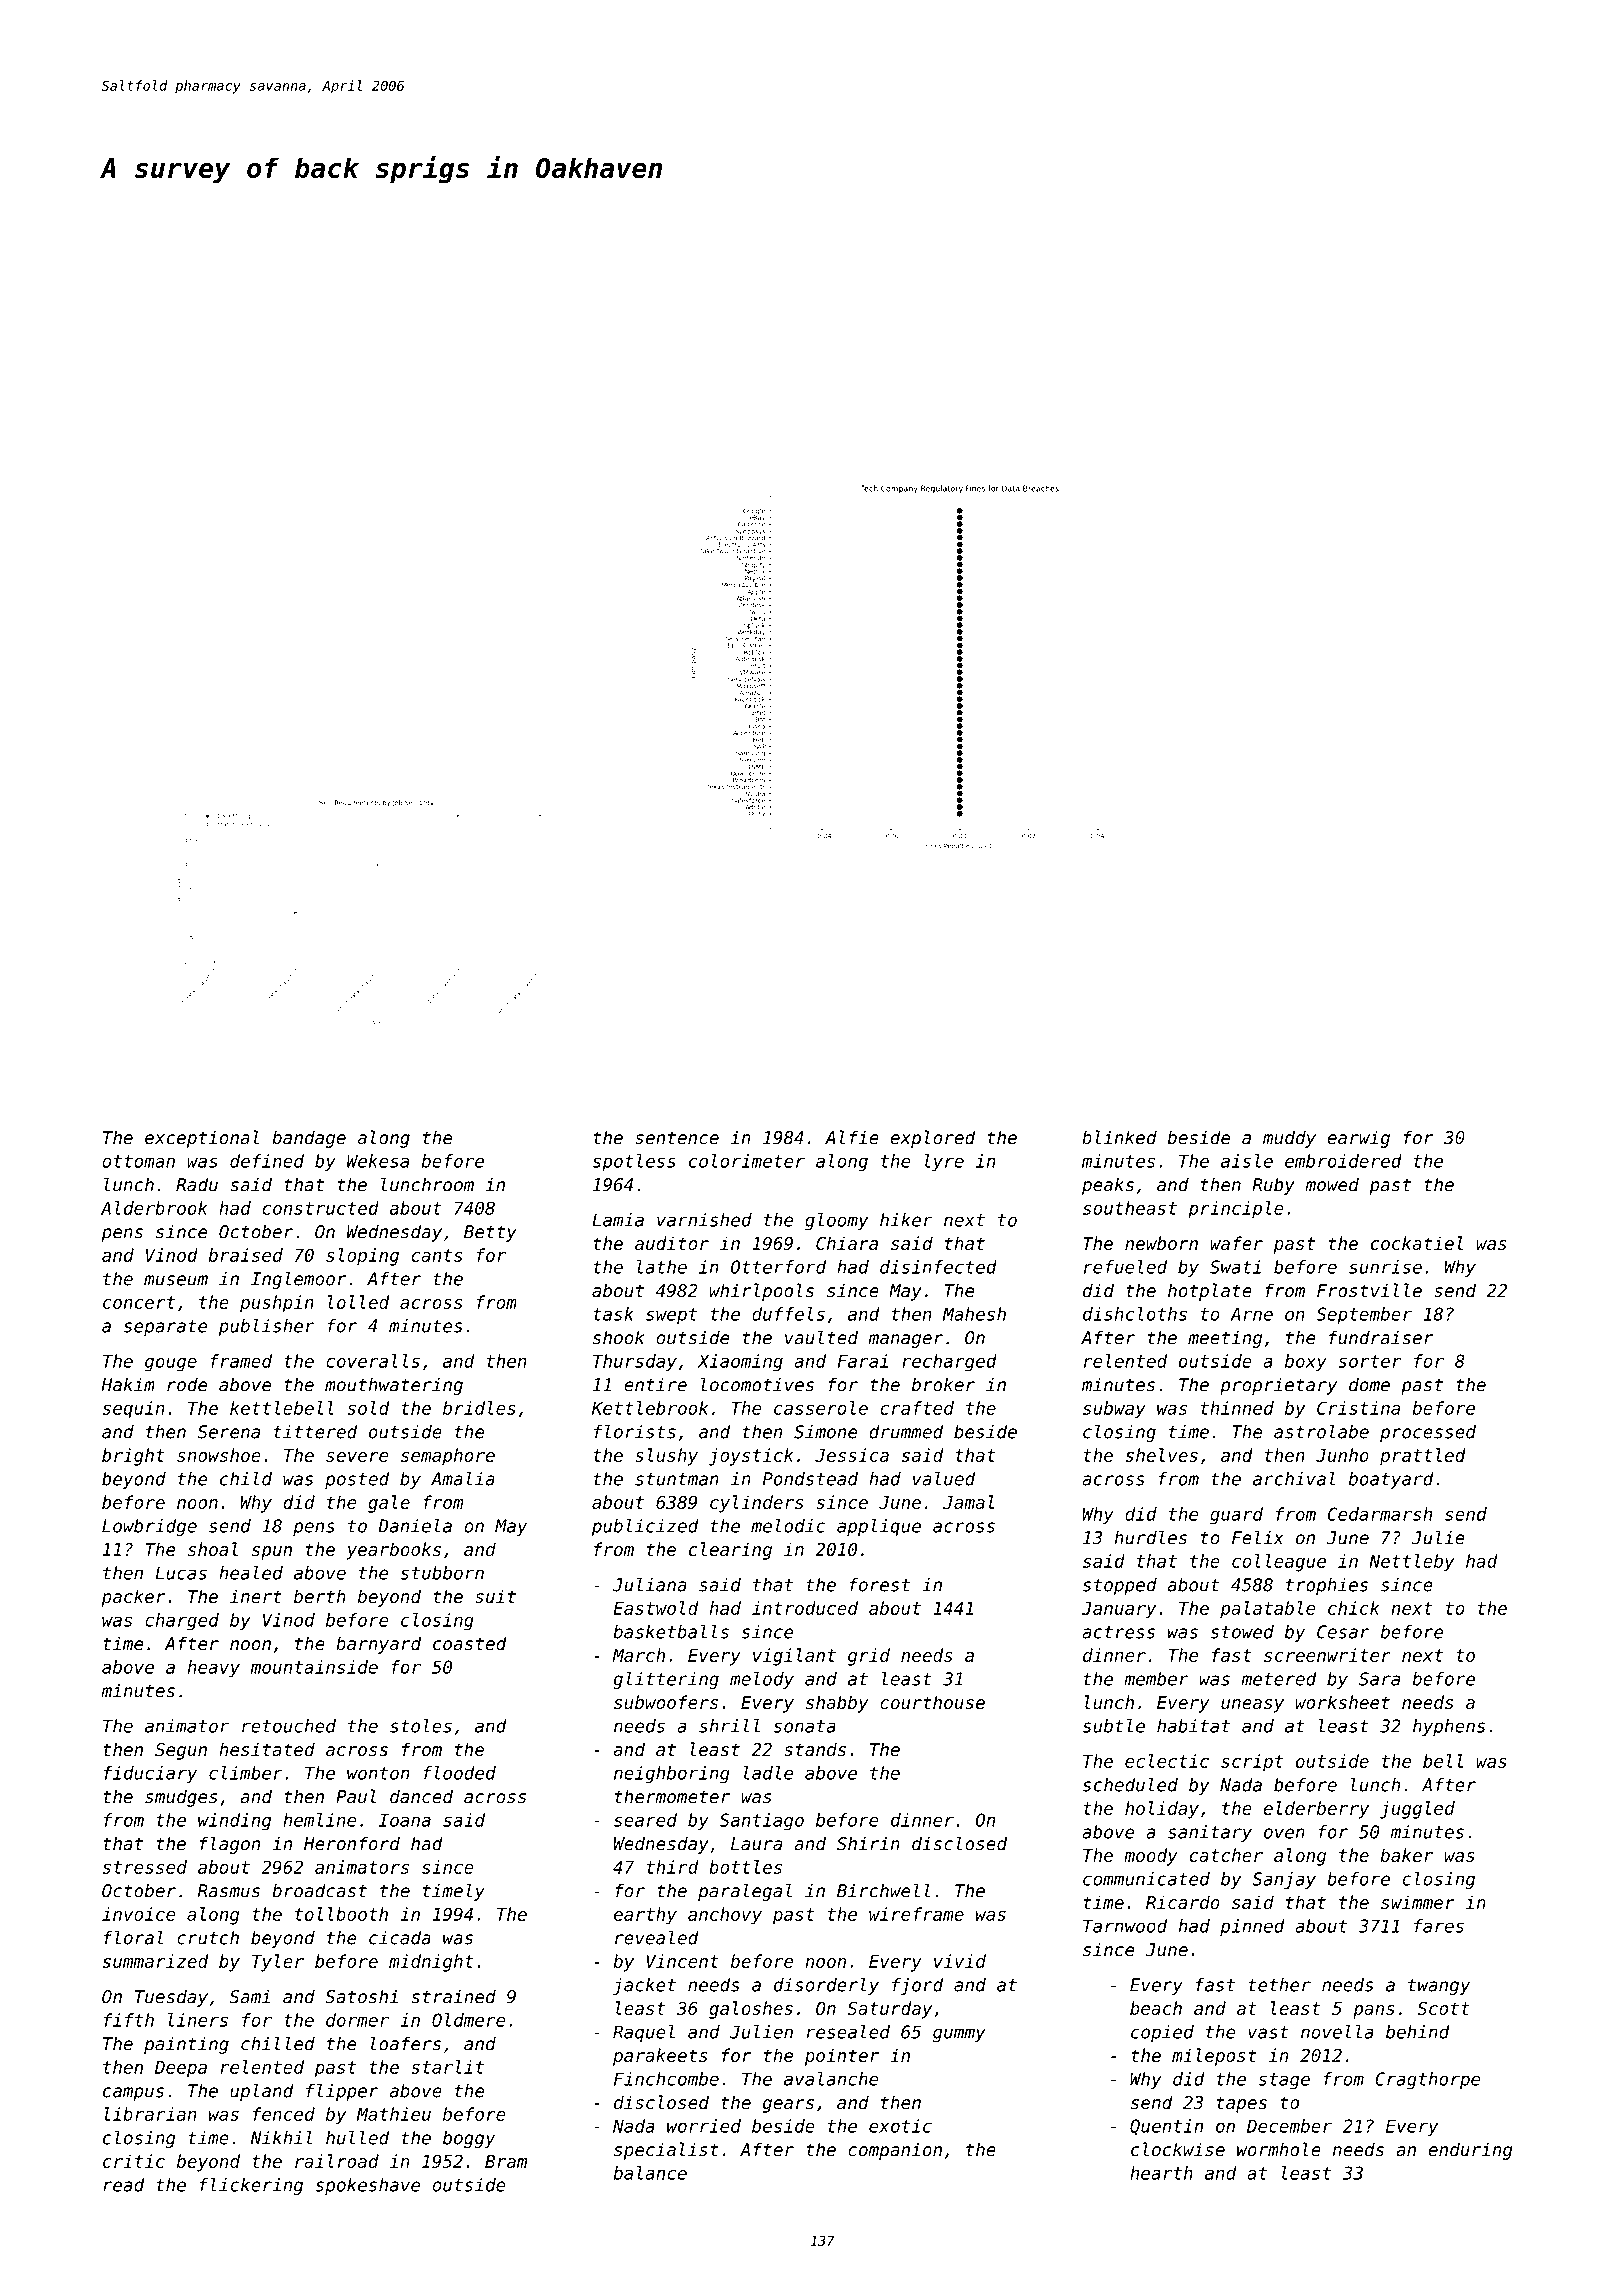 Image resolution: width=1620 pixels, height=2292 pixels. I want to click on Wekesa, so click(378, 1161).
